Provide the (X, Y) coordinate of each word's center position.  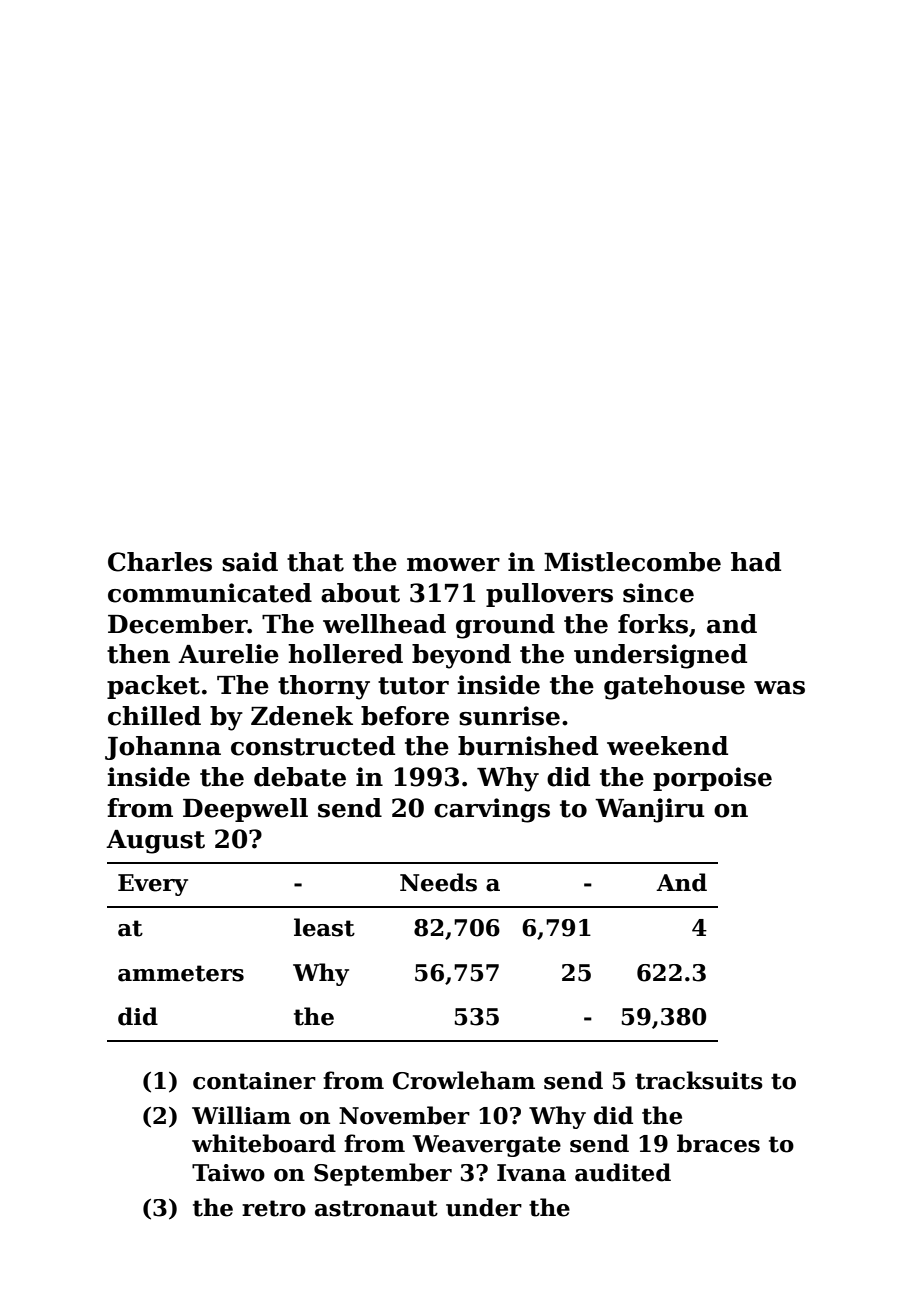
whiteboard (264, 1143)
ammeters (181, 973)
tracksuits (699, 1080)
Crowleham (464, 1080)
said (250, 562)
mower (453, 565)
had (756, 562)
